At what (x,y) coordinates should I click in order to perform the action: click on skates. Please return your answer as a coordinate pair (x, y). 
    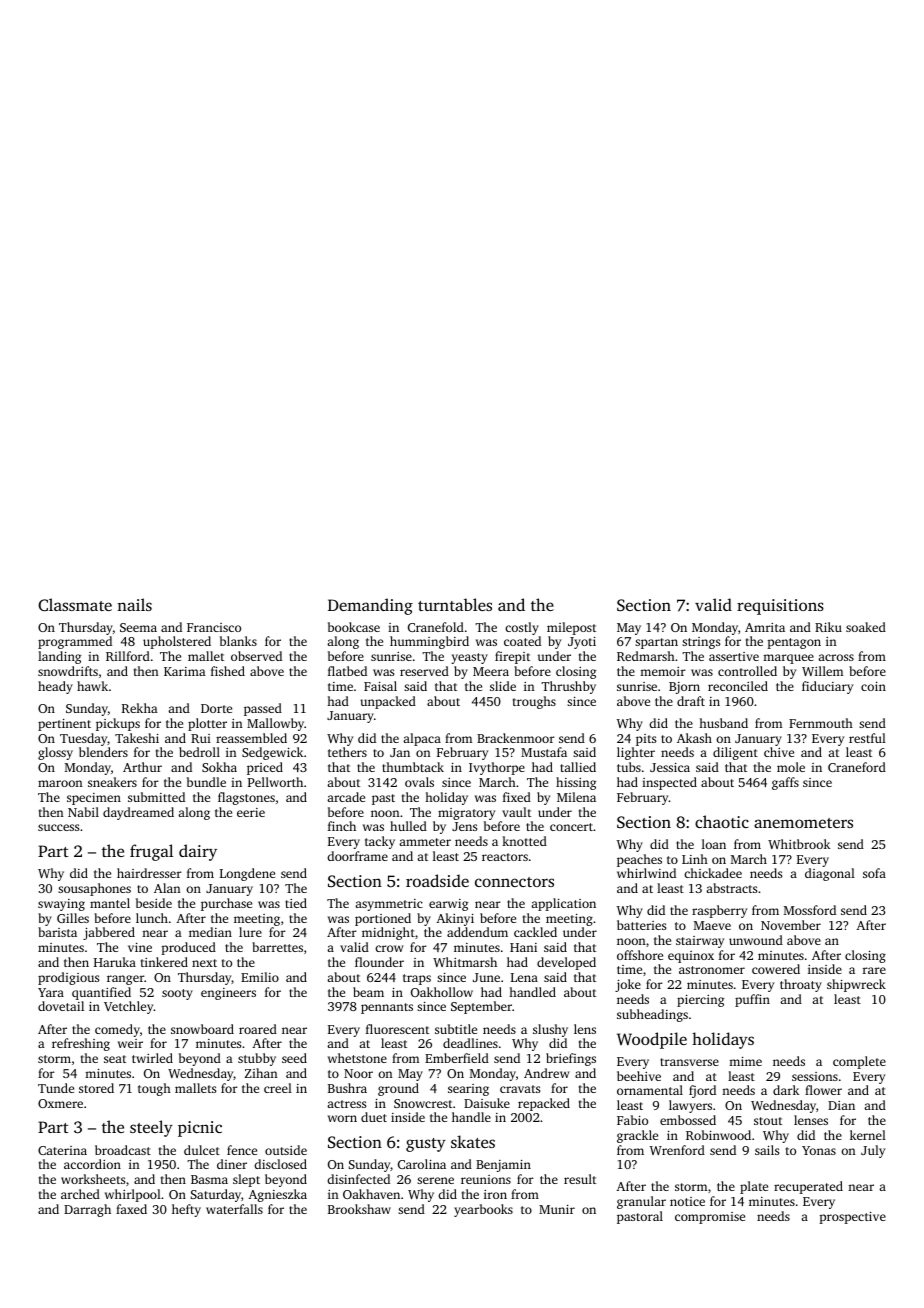
    Looking at the image, I should click on (473, 1141).
